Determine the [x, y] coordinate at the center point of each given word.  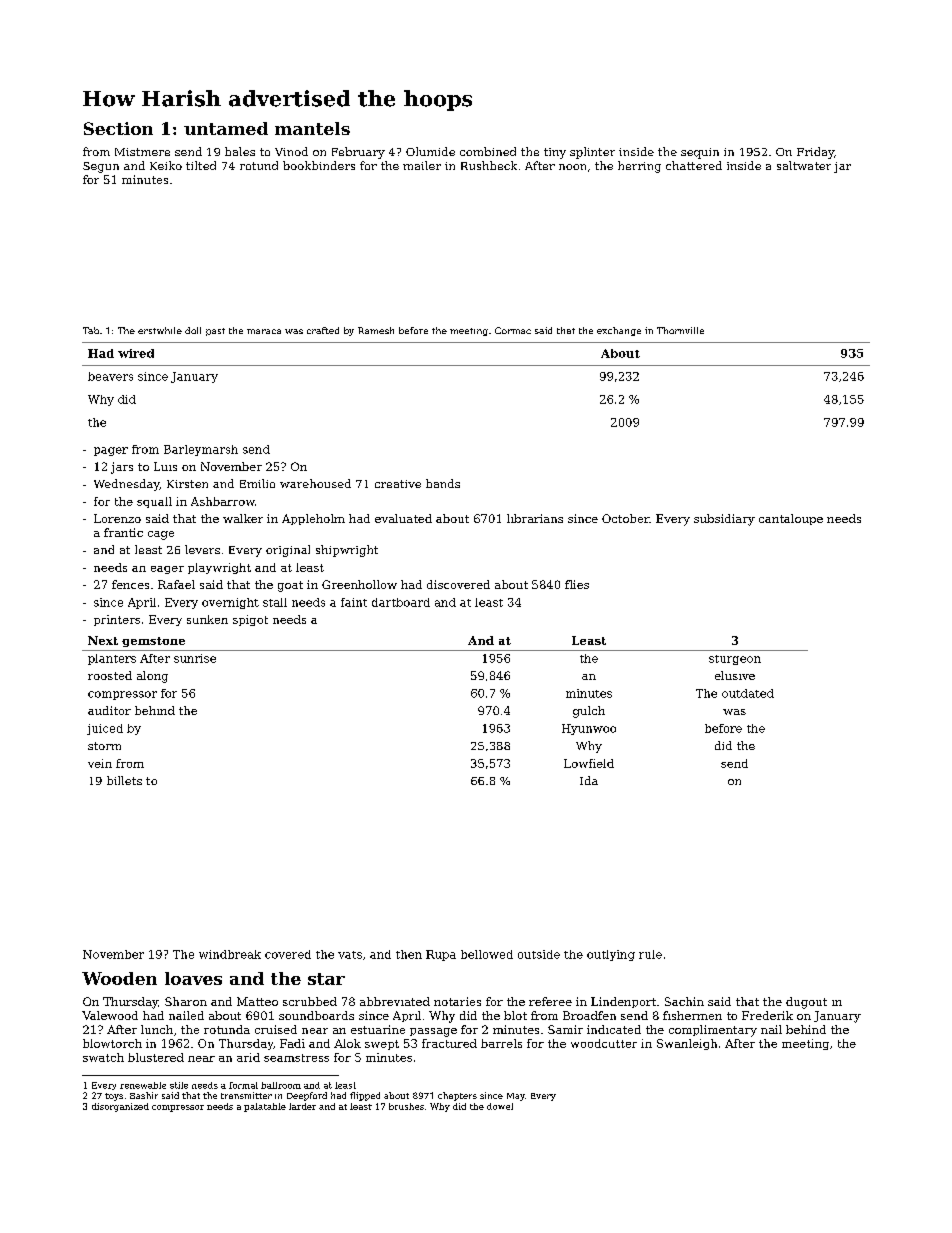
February [358, 153]
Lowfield [589, 763]
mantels [312, 128]
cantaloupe [791, 519]
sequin [700, 153]
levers [202, 549]
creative [398, 484]
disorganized [120, 1107]
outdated [748, 693]
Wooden [119, 978]
